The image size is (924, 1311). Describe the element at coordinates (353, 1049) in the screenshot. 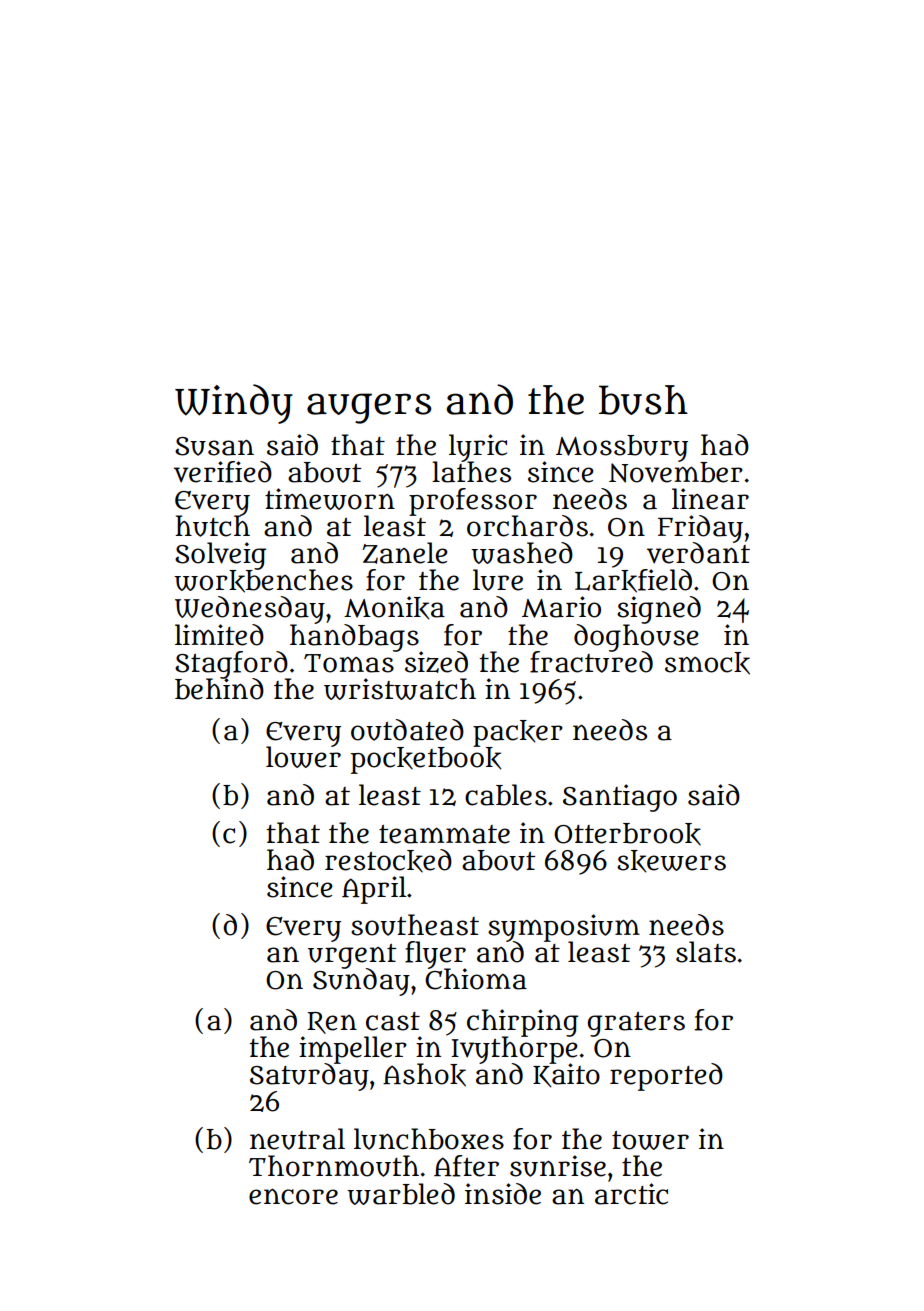

I see `impeller` at that location.
